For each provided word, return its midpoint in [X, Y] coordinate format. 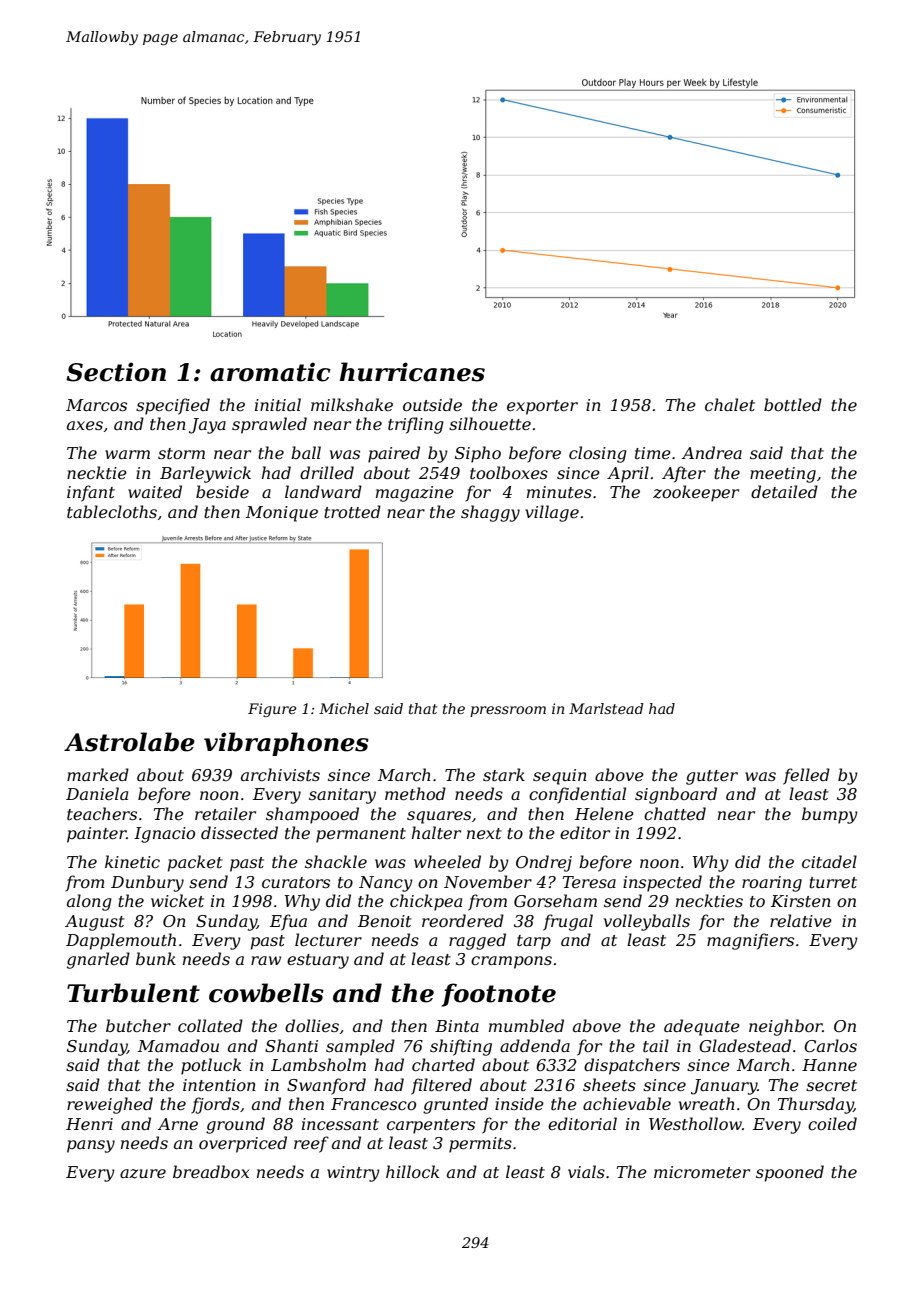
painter [97, 835]
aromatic [270, 372]
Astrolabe [129, 742]
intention [219, 1085]
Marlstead [606, 708]
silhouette [490, 423]
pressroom [508, 711]
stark [504, 774]
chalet [730, 404]
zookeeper [696, 493]
